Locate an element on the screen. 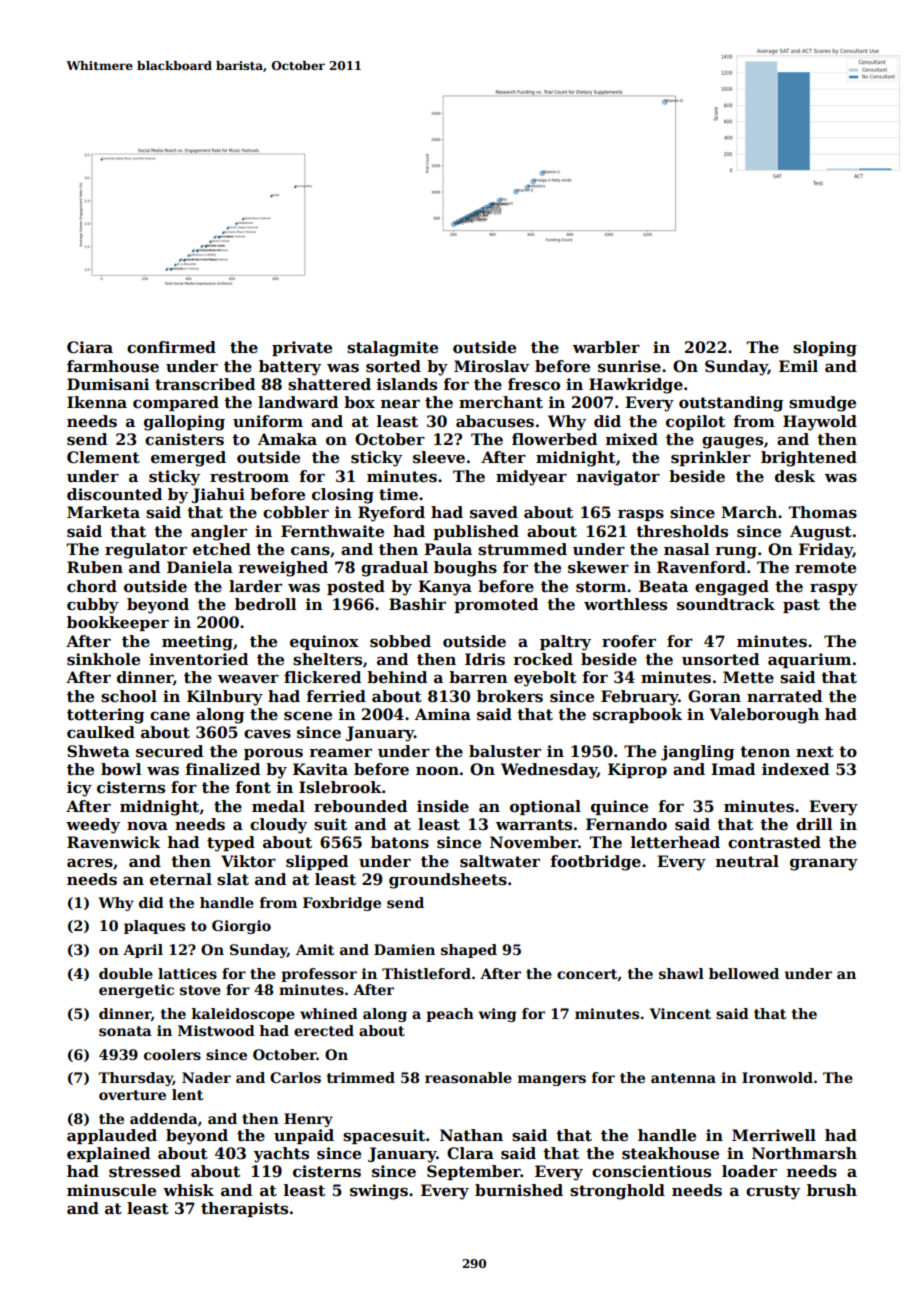  Nathan is located at coordinates (471, 1135).
